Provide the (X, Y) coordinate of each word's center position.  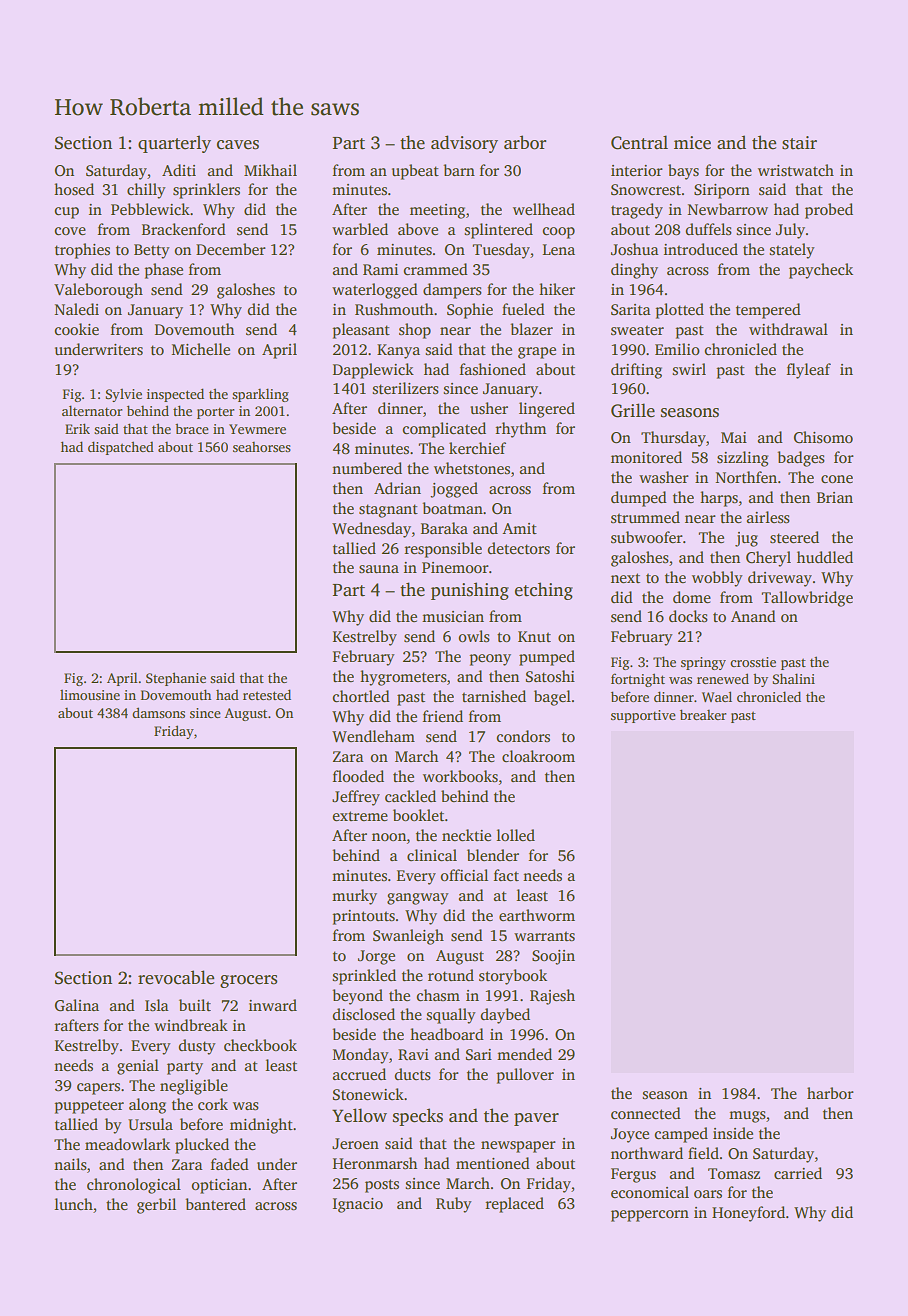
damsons (158, 712)
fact (506, 875)
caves (238, 145)
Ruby (454, 1205)
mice (692, 143)
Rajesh (552, 997)
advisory (464, 144)
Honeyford (748, 1214)
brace (192, 428)
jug (746, 539)
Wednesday (371, 530)
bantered (215, 1204)
